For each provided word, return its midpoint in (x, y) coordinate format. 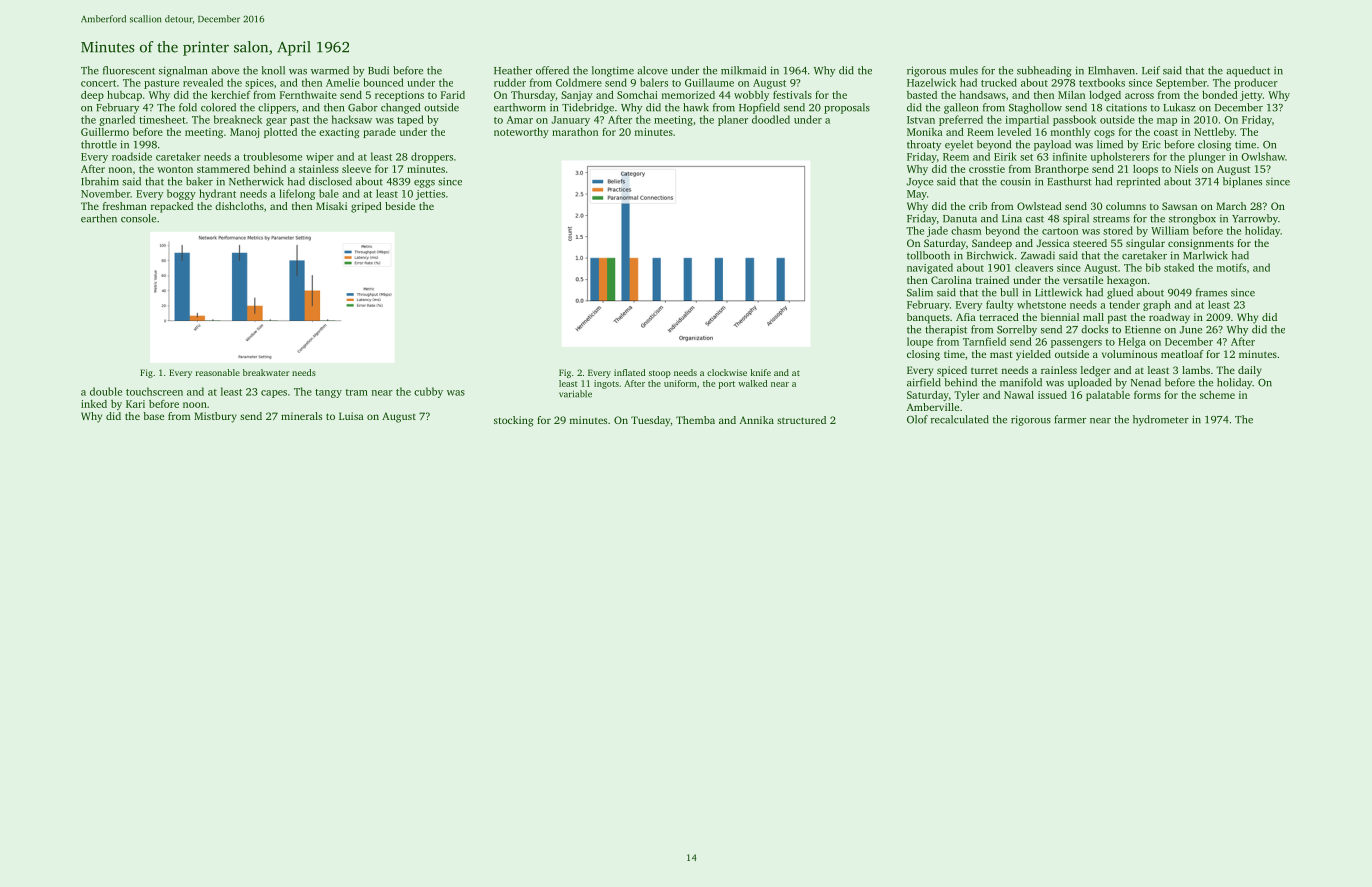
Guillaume (709, 82)
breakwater (266, 372)
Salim (920, 292)
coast (1166, 132)
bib (1153, 267)
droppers (432, 157)
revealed (203, 82)
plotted (280, 133)
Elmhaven (1111, 70)
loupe (920, 342)
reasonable (218, 372)
